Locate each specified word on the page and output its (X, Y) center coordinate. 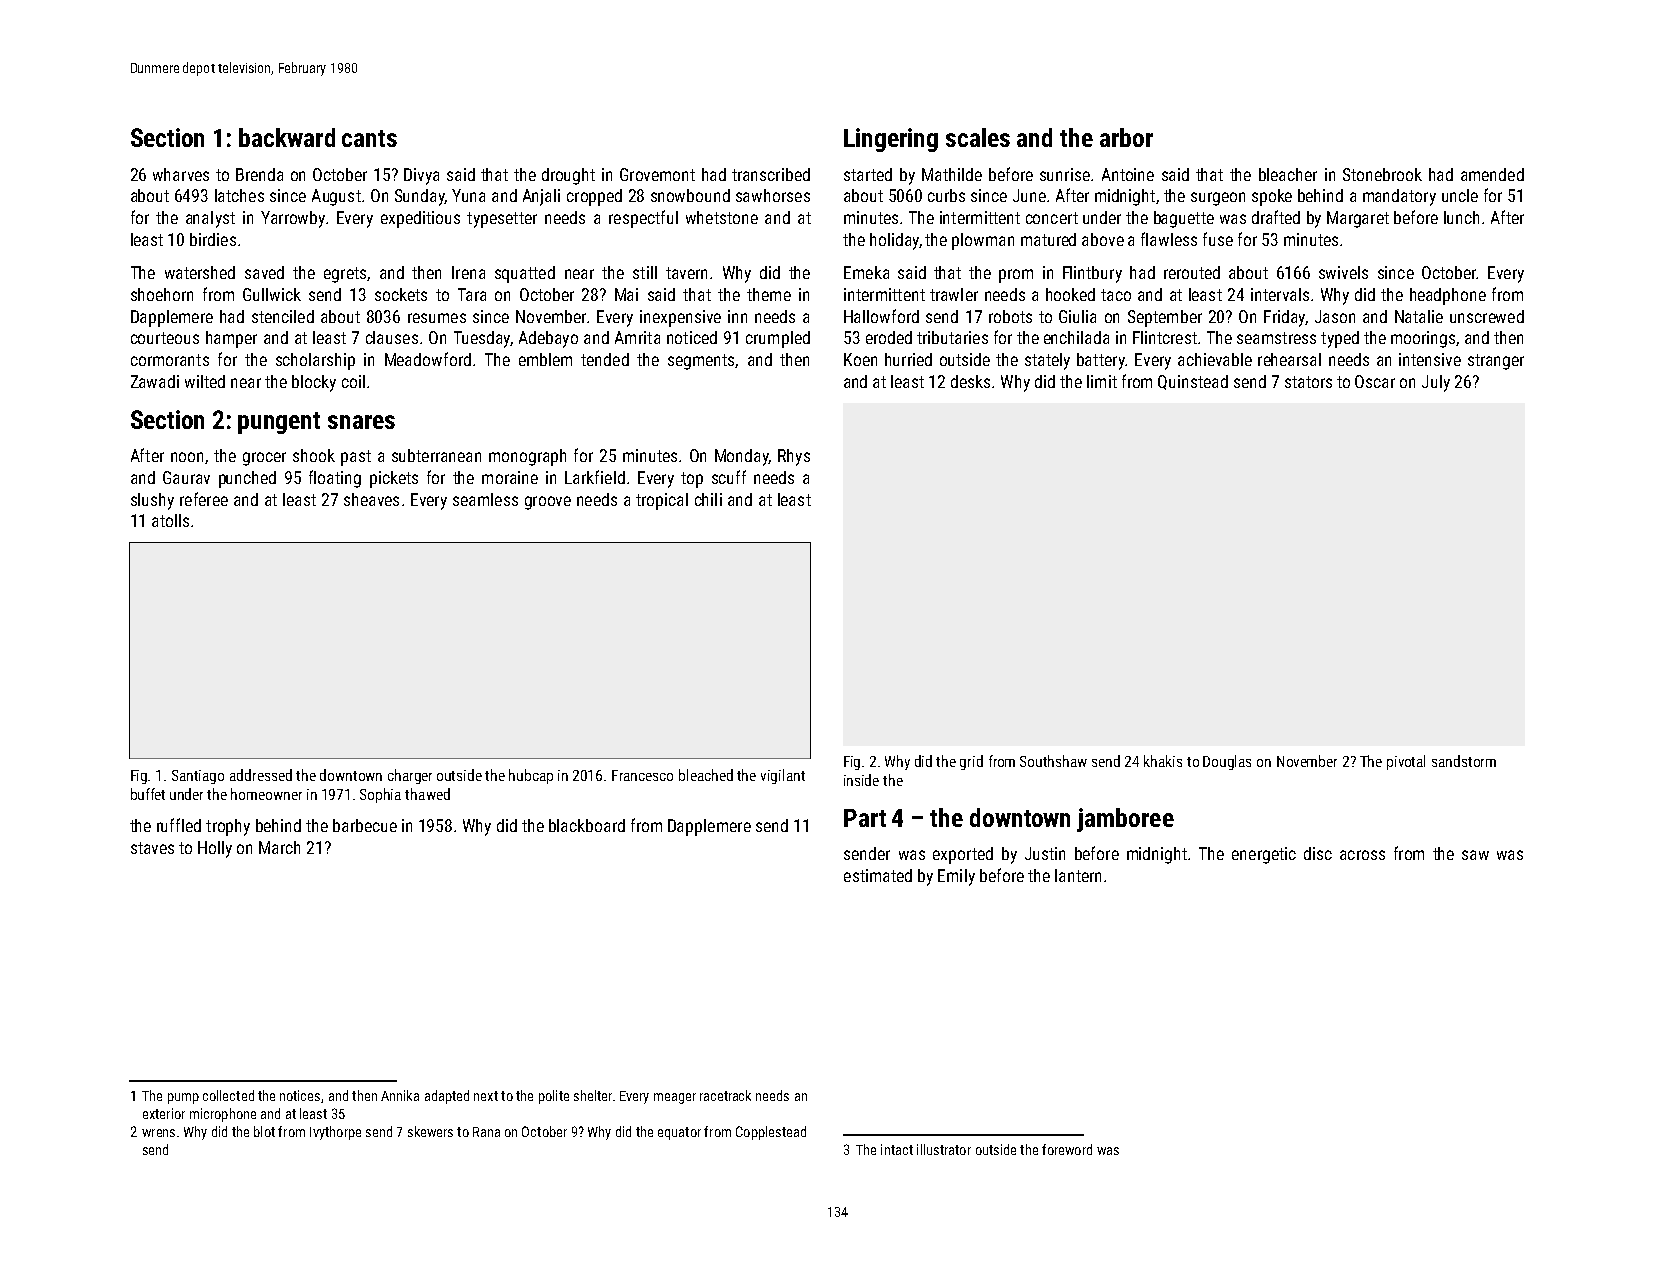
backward (287, 137)
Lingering (891, 140)
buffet (148, 794)
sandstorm (1464, 761)
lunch (1461, 217)
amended (1492, 174)
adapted (447, 1097)
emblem (545, 359)
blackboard (587, 825)
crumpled (778, 339)
